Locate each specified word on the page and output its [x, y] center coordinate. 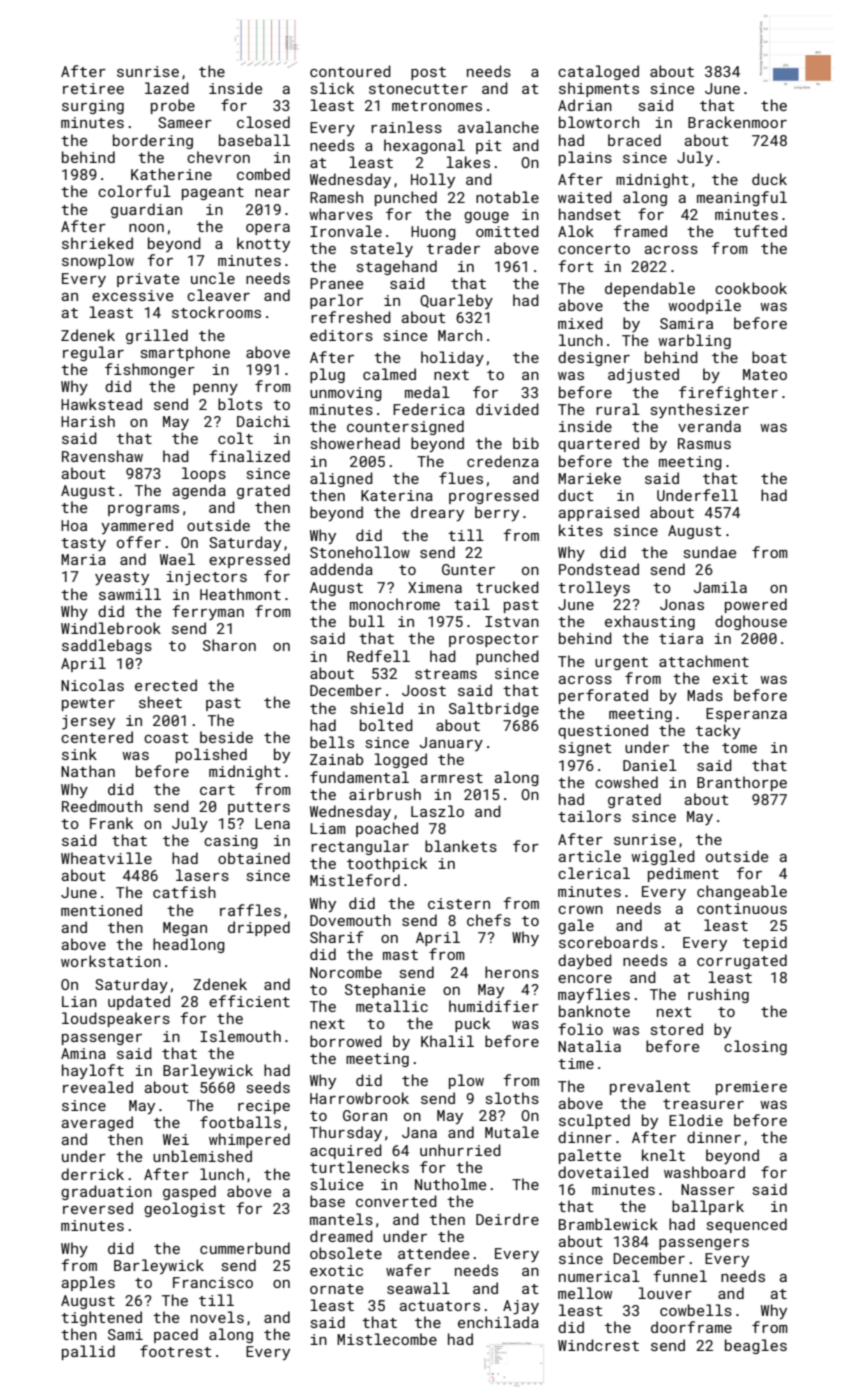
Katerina [397, 495]
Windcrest [598, 1345]
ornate [336, 1289]
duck [769, 179]
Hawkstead [101, 404]
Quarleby [456, 301]
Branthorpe [742, 783]
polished [211, 755]
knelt [663, 1155]
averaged [97, 1123]
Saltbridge [494, 709]
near [272, 193]
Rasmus [704, 443]
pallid [88, 1352]
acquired [346, 1151]
